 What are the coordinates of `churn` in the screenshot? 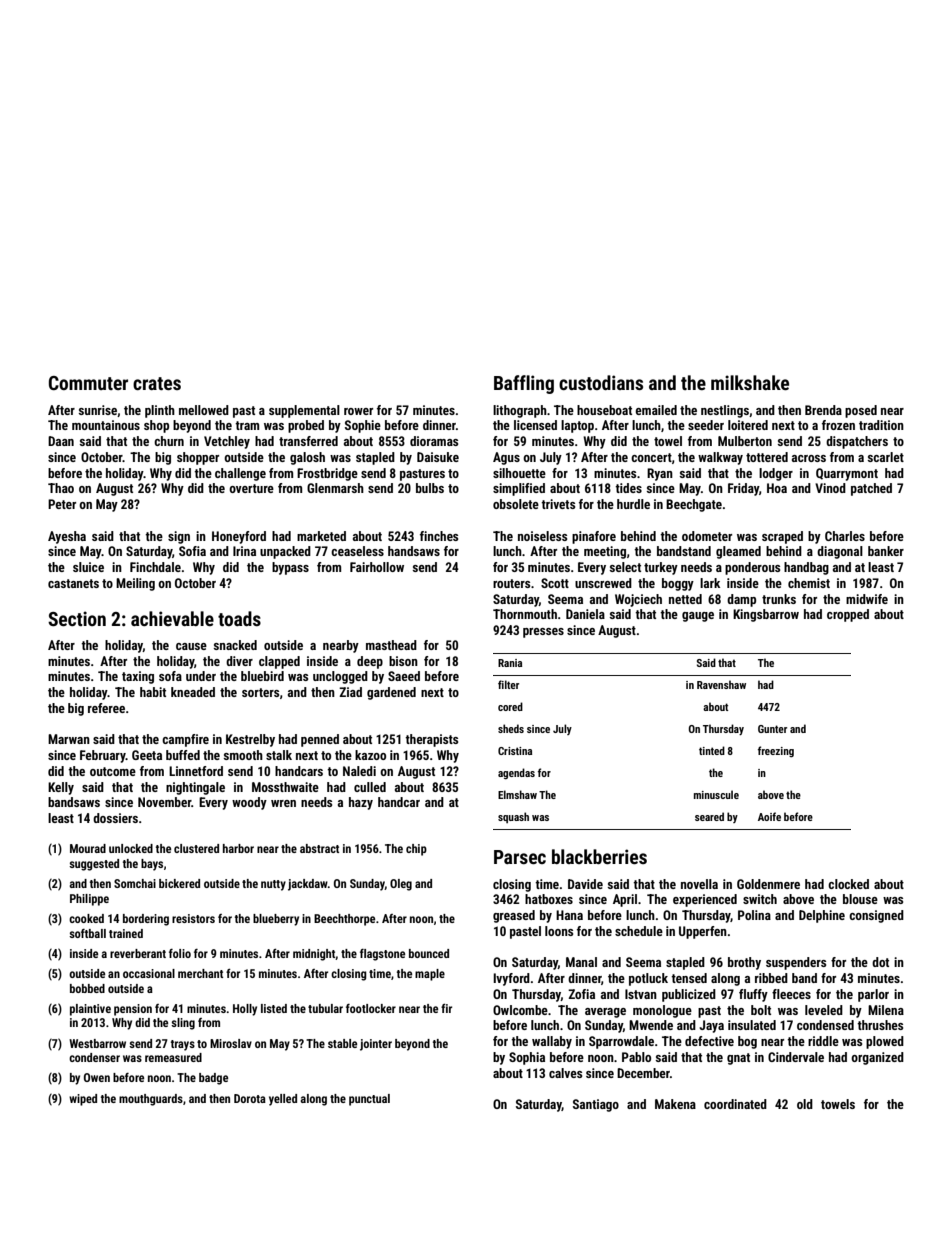 It's located at (169, 441).
